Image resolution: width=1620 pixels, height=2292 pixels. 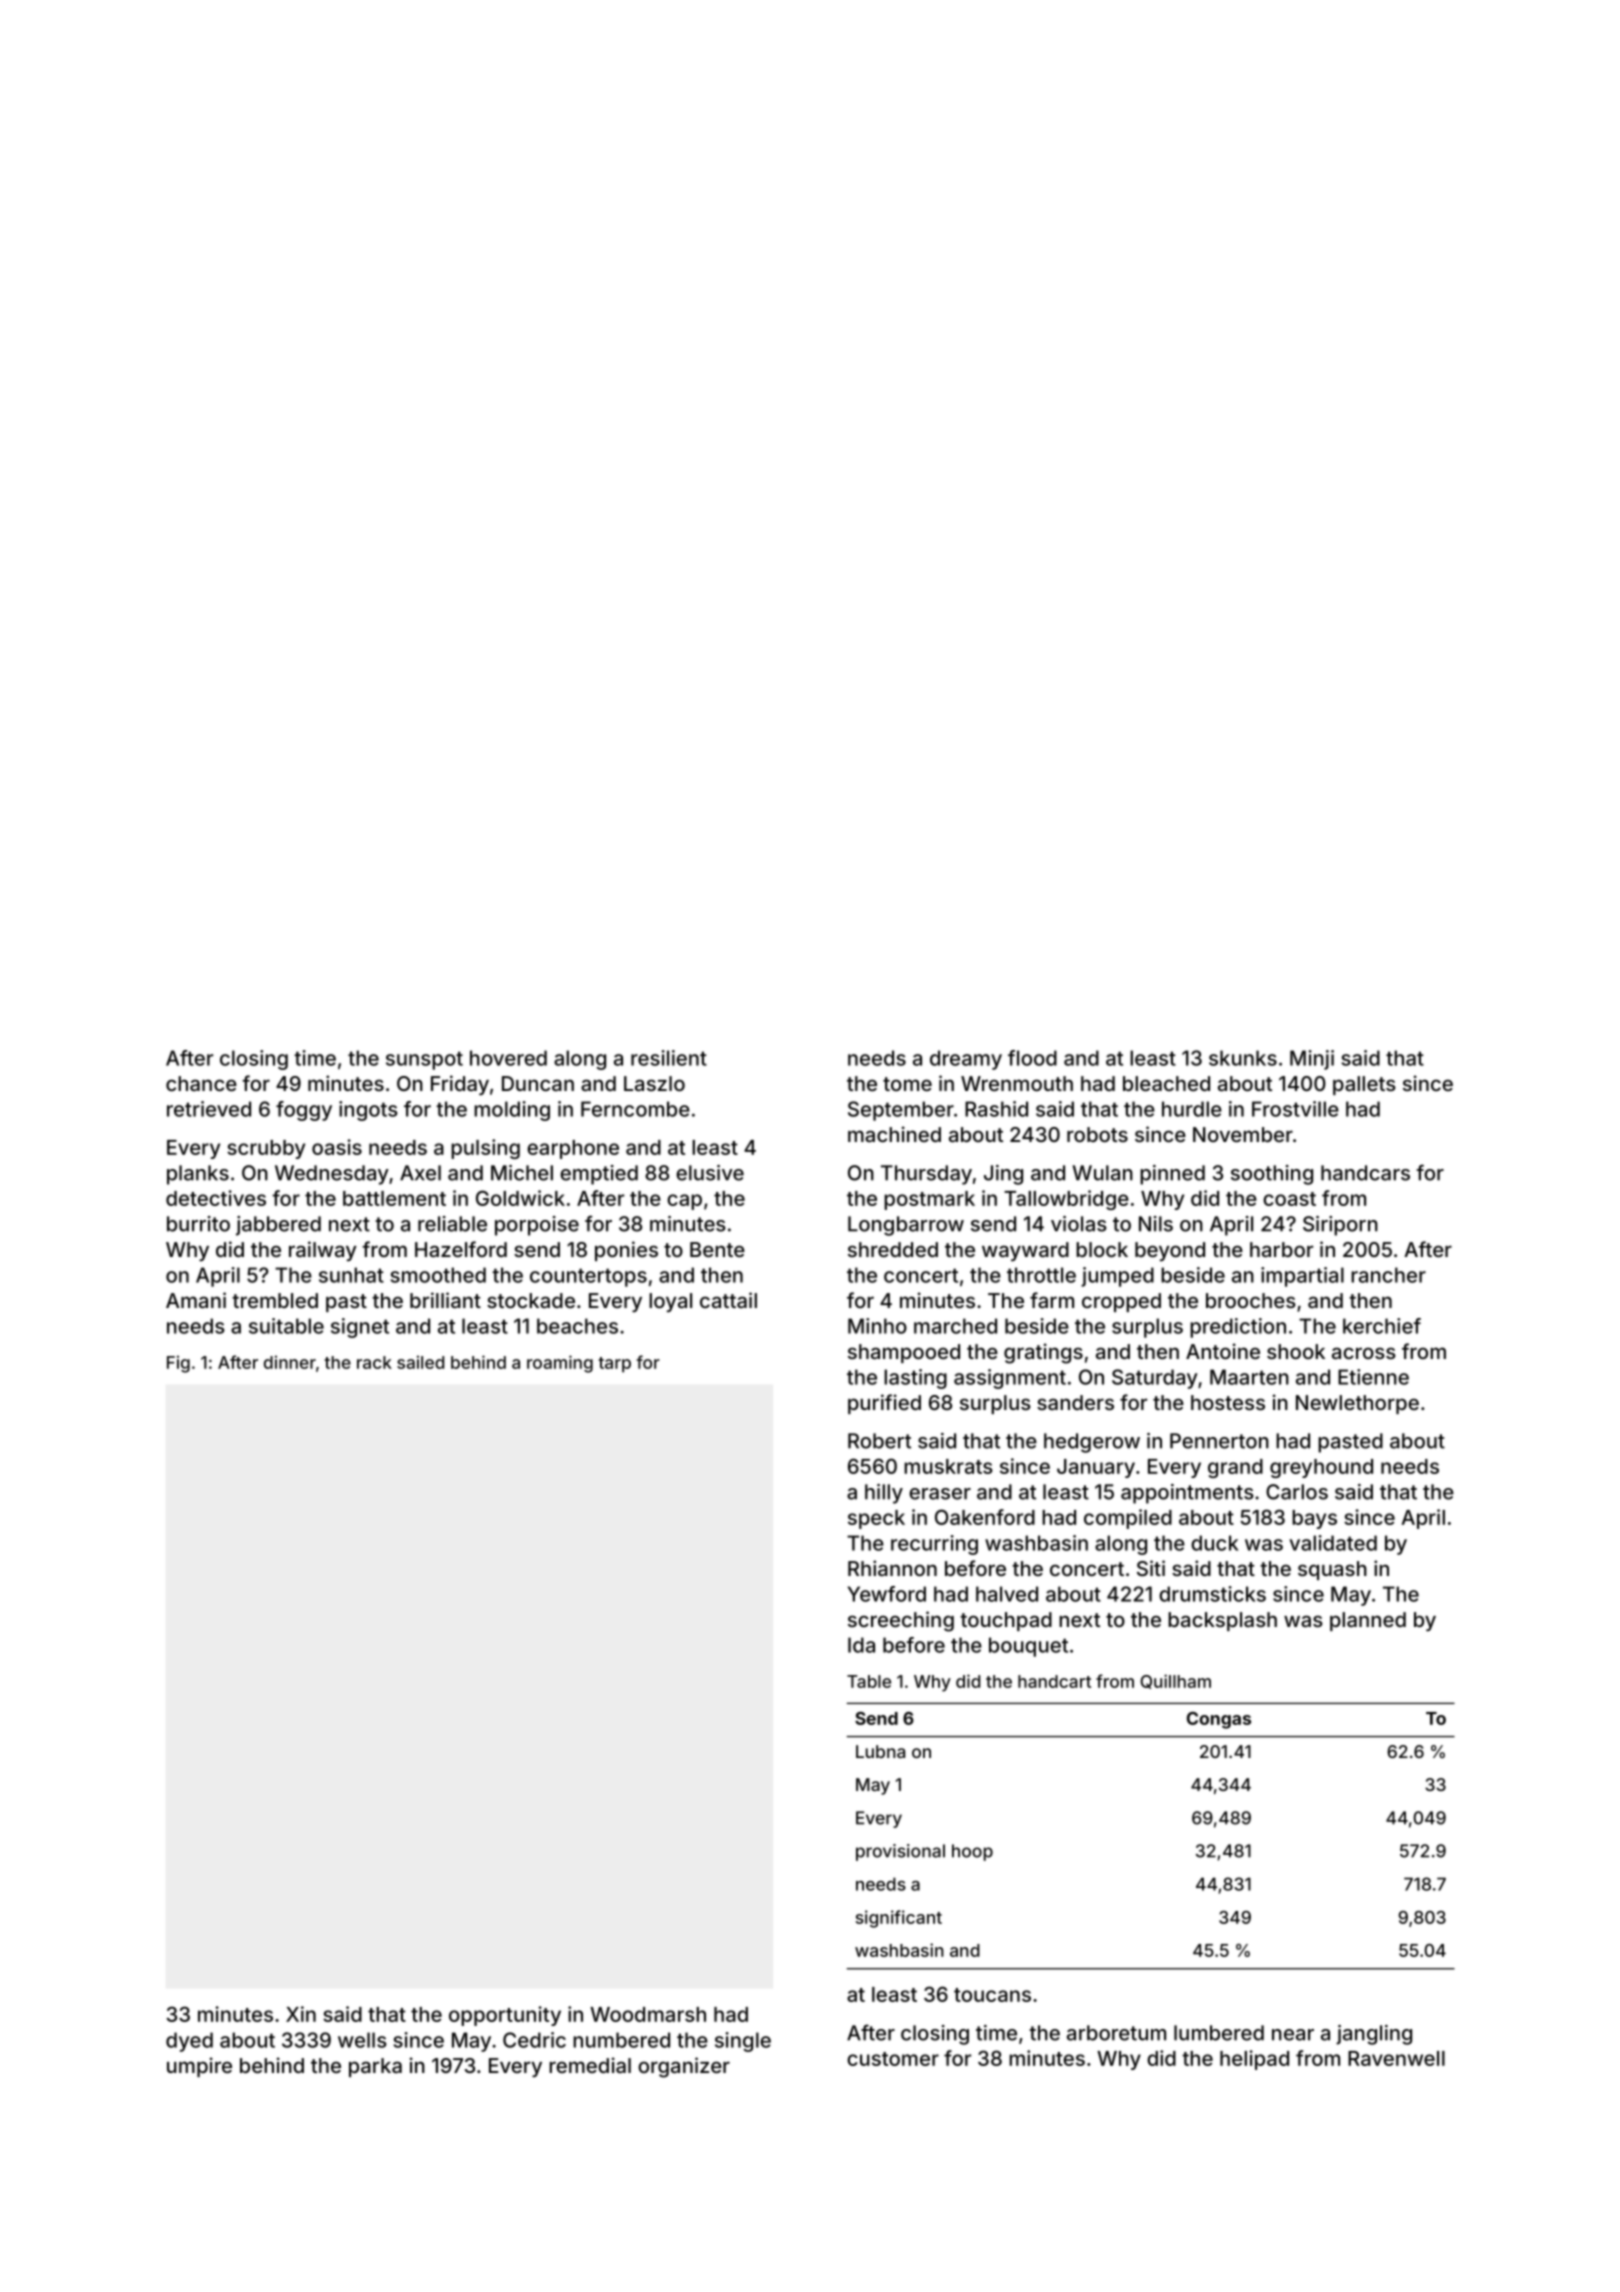 What do you see at coordinates (301, 2014) in the page?
I see `Xin` at bounding box center [301, 2014].
